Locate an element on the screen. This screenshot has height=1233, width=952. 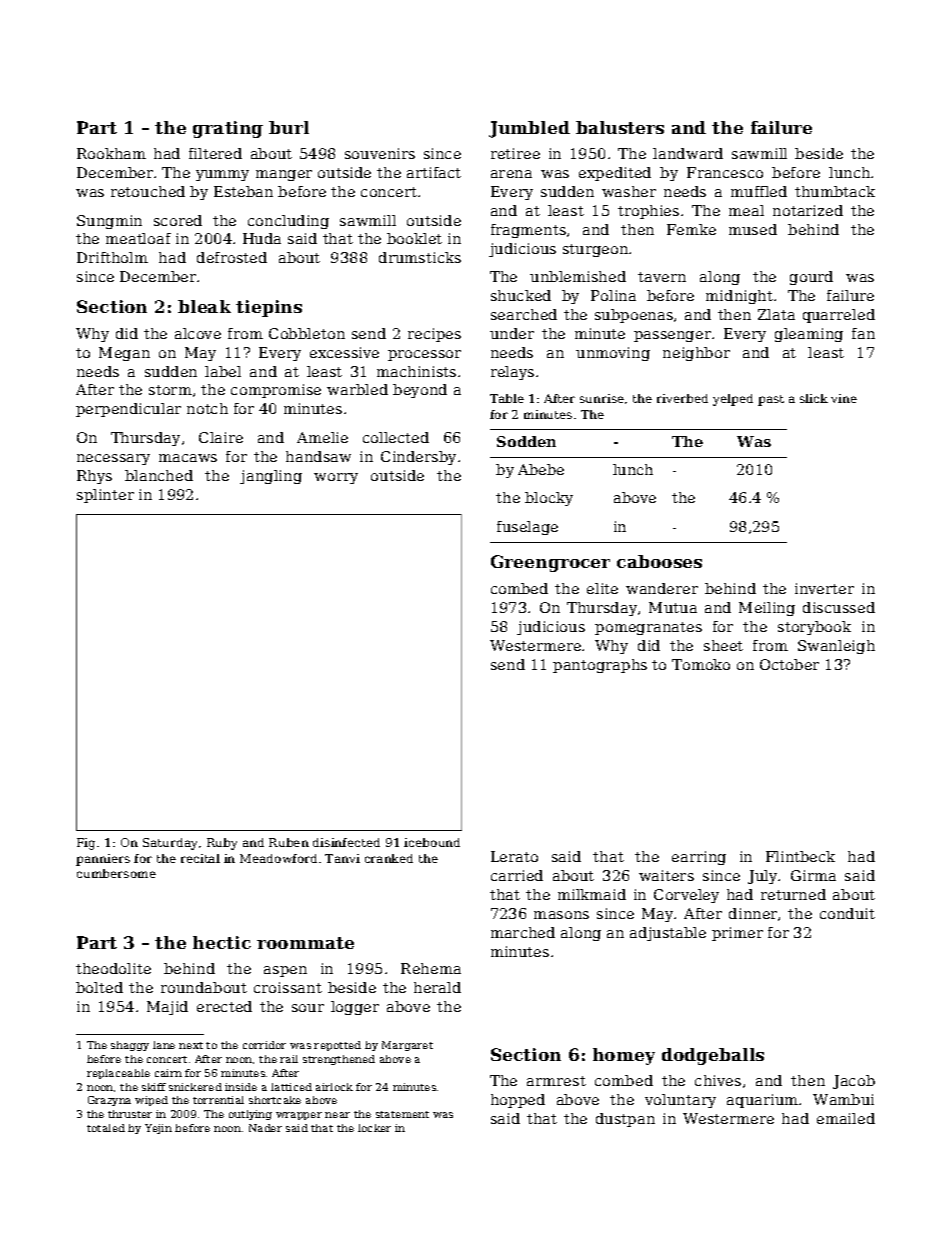
balusters is located at coordinates (620, 127).
